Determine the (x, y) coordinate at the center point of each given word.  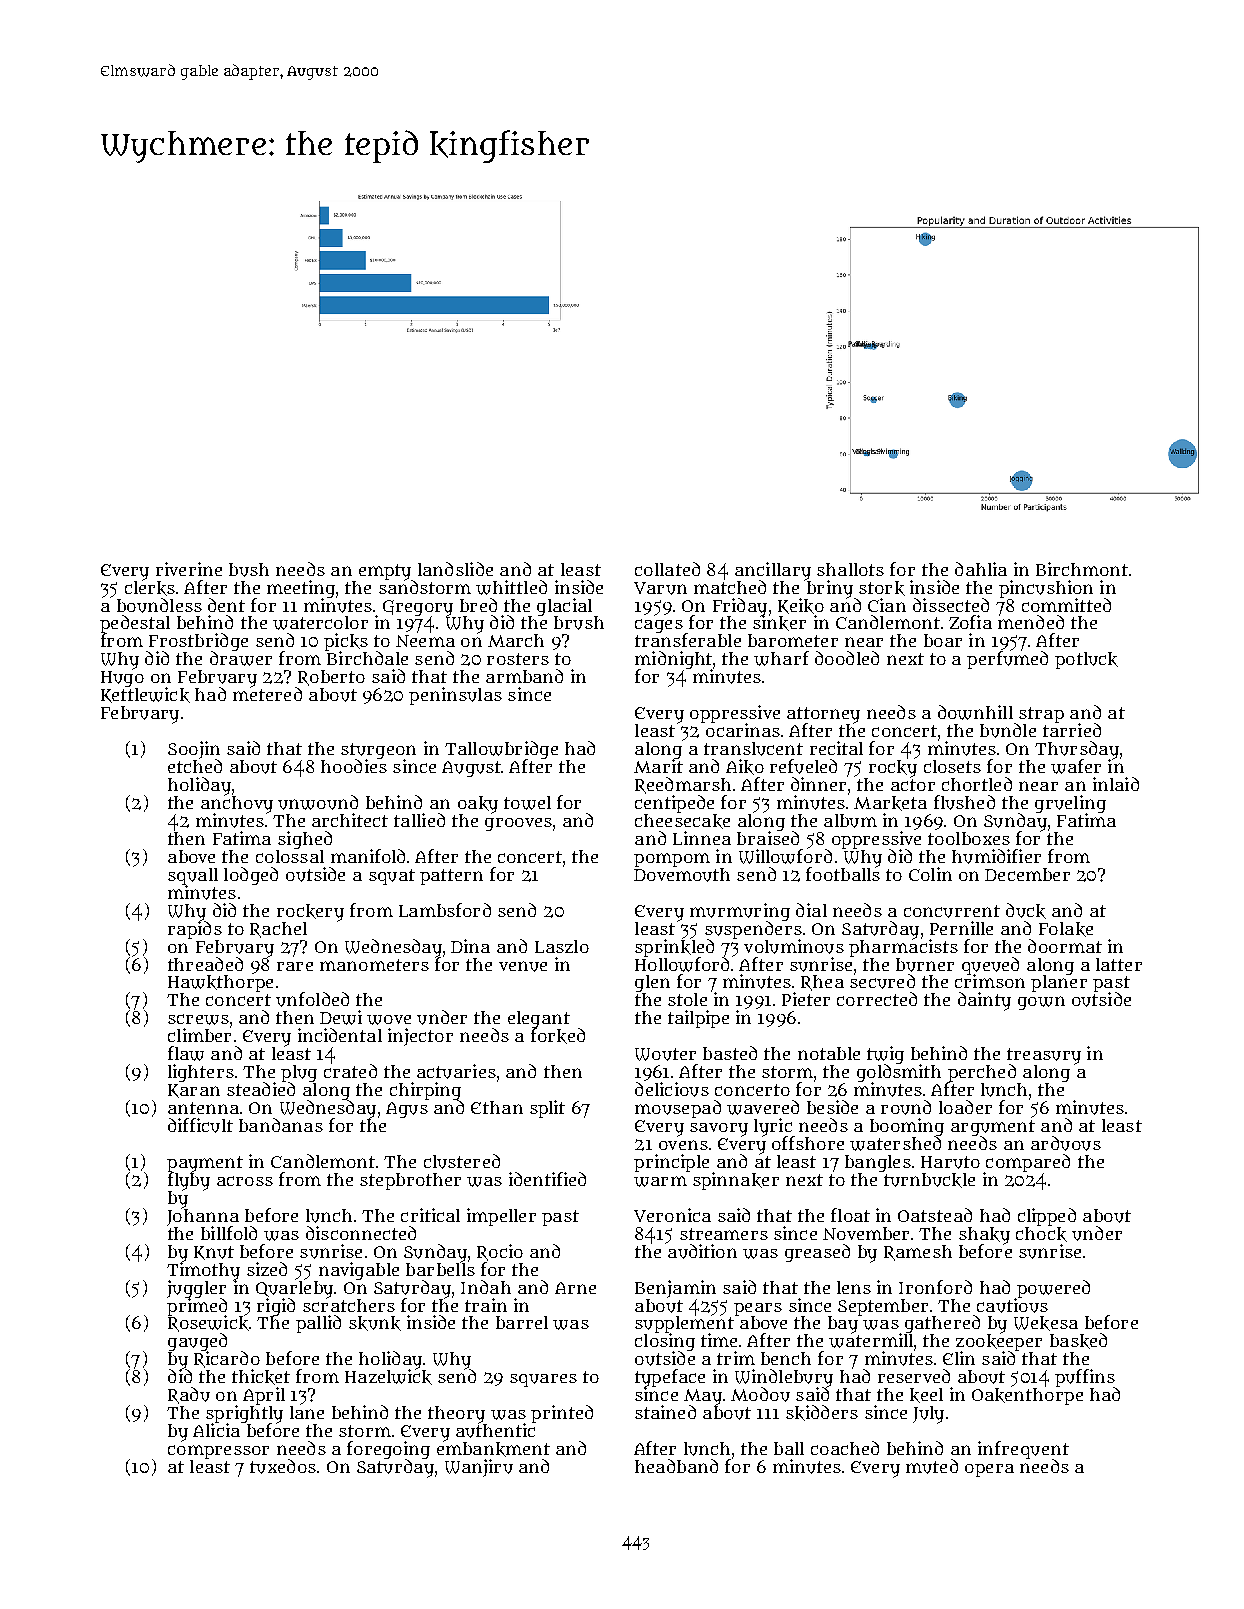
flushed (964, 802)
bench (786, 1358)
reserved (914, 1376)
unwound (318, 802)
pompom (672, 860)
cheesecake (682, 821)
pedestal (135, 624)
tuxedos (283, 1466)
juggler (196, 1289)
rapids (195, 930)
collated (667, 569)
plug (299, 1074)
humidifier (996, 856)
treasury (1044, 1056)
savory (719, 1130)
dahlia (981, 569)
